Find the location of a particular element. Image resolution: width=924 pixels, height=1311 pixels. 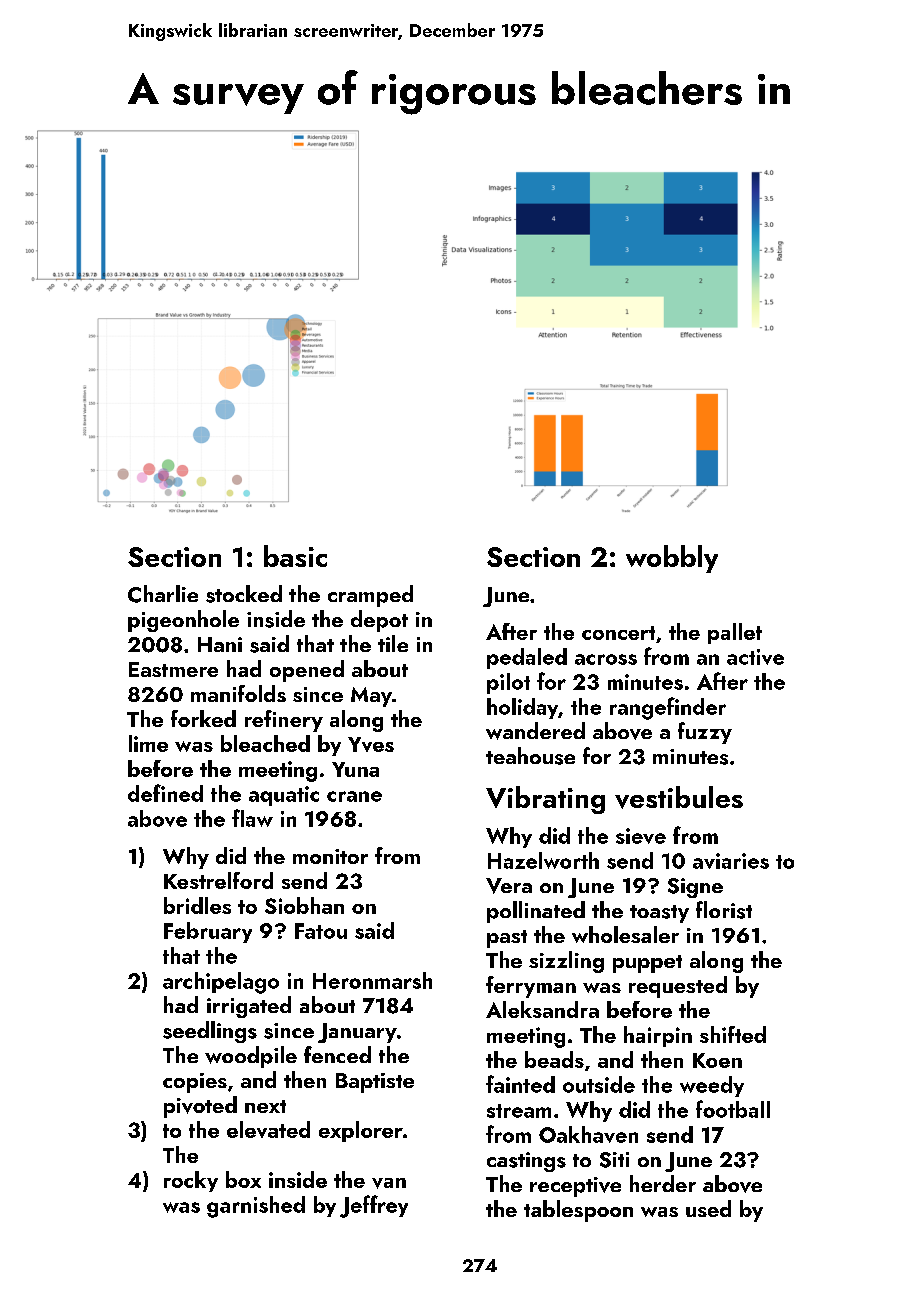

outside is located at coordinates (599, 1084).
